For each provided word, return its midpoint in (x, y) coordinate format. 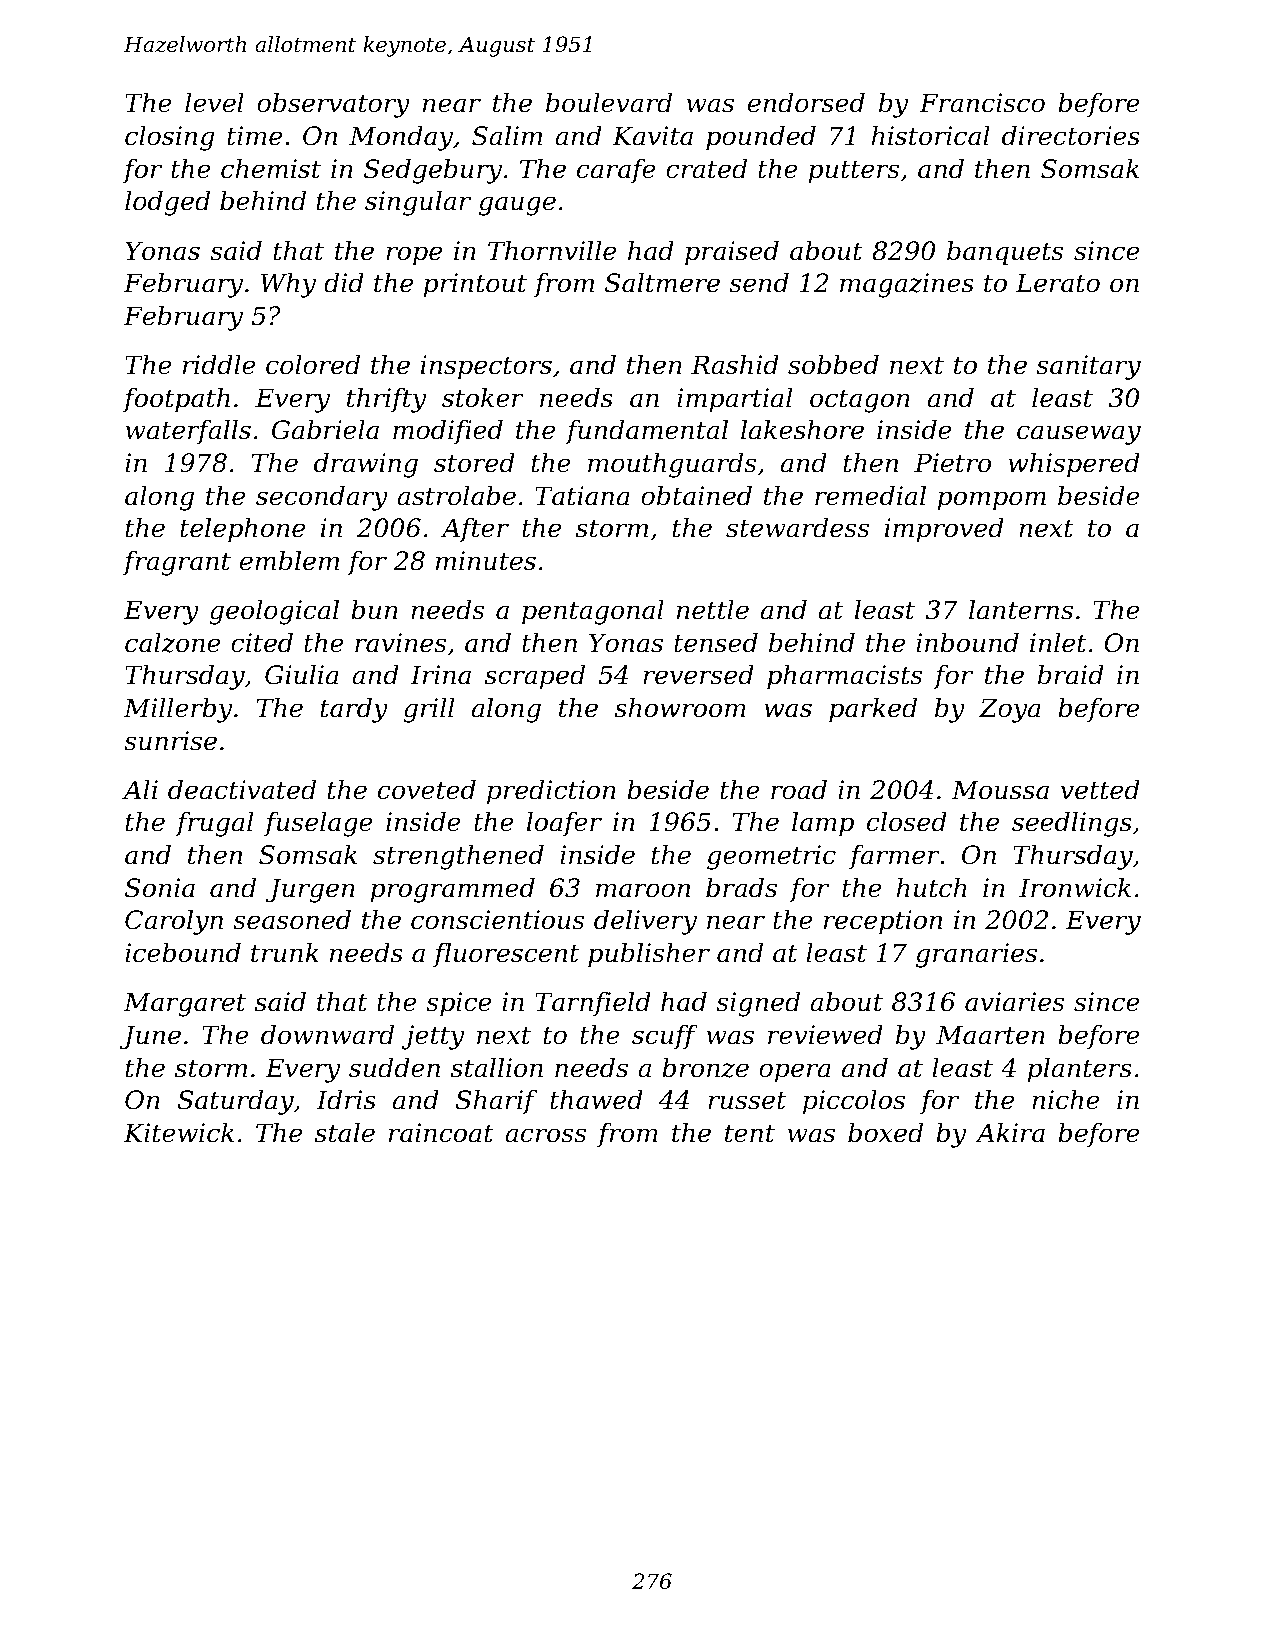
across (545, 1135)
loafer (564, 823)
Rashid (735, 364)
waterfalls (188, 431)
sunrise (170, 741)
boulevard (609, 102)
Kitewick (179, 1132)
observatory (333, 105)
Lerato (1058, 283)
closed (907, 821)
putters (853, 172)
